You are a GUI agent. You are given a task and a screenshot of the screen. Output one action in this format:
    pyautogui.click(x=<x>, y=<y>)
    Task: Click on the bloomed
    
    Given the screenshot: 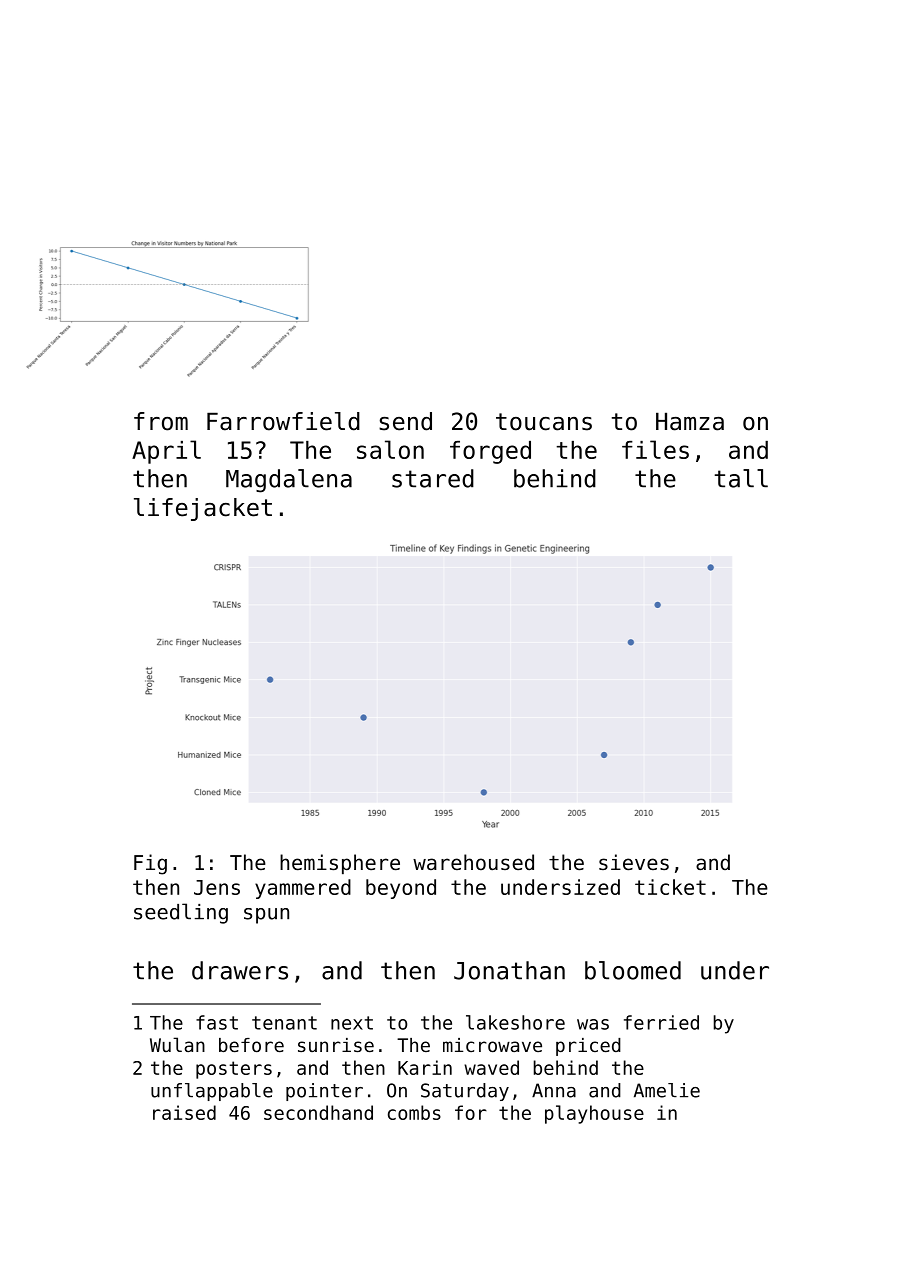 What is the action you would take?
    pyautogui.click(x=633, y=970)
